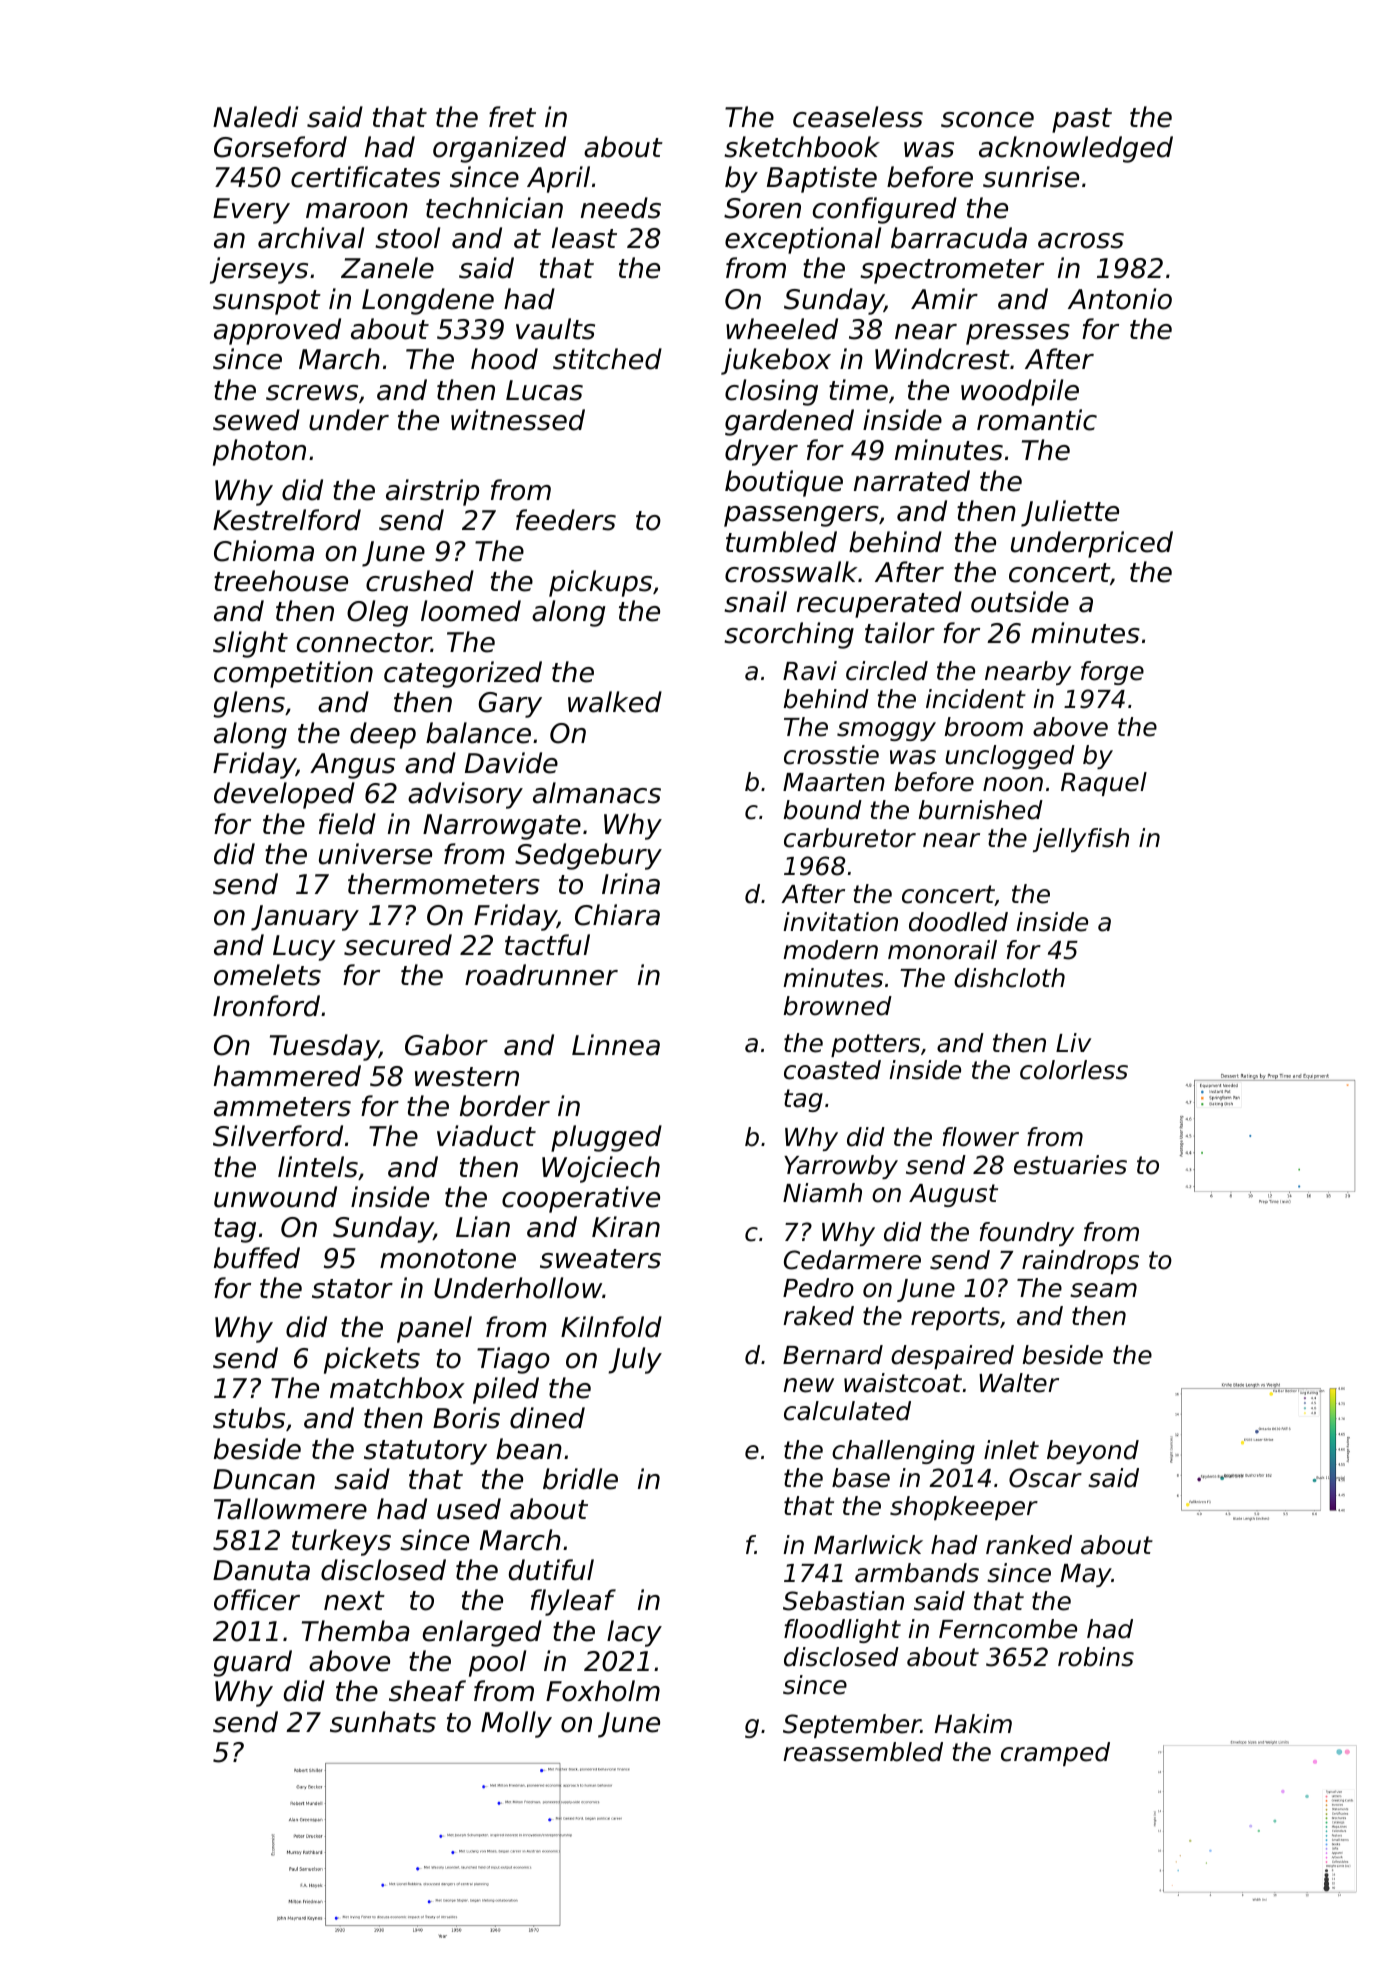  What do you see at coordinates (383, 1722) in the image?
I see `sunhats` at bounding box center [383, 1722].
